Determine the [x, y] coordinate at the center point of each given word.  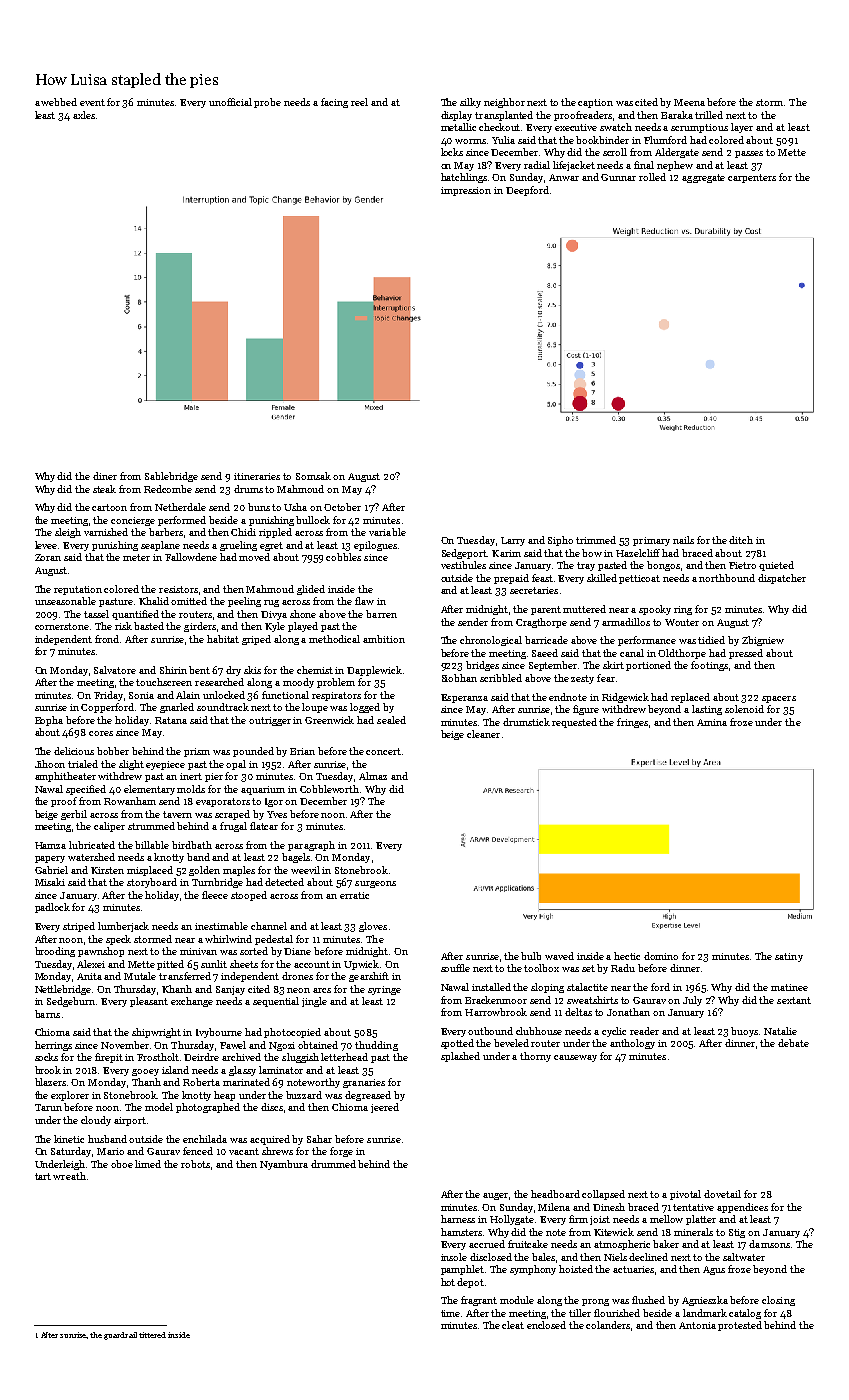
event [92, 102]
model [159, 1107]
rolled [652, 177]
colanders [609, 1326]
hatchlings [464, 178]
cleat [513, 1325]
